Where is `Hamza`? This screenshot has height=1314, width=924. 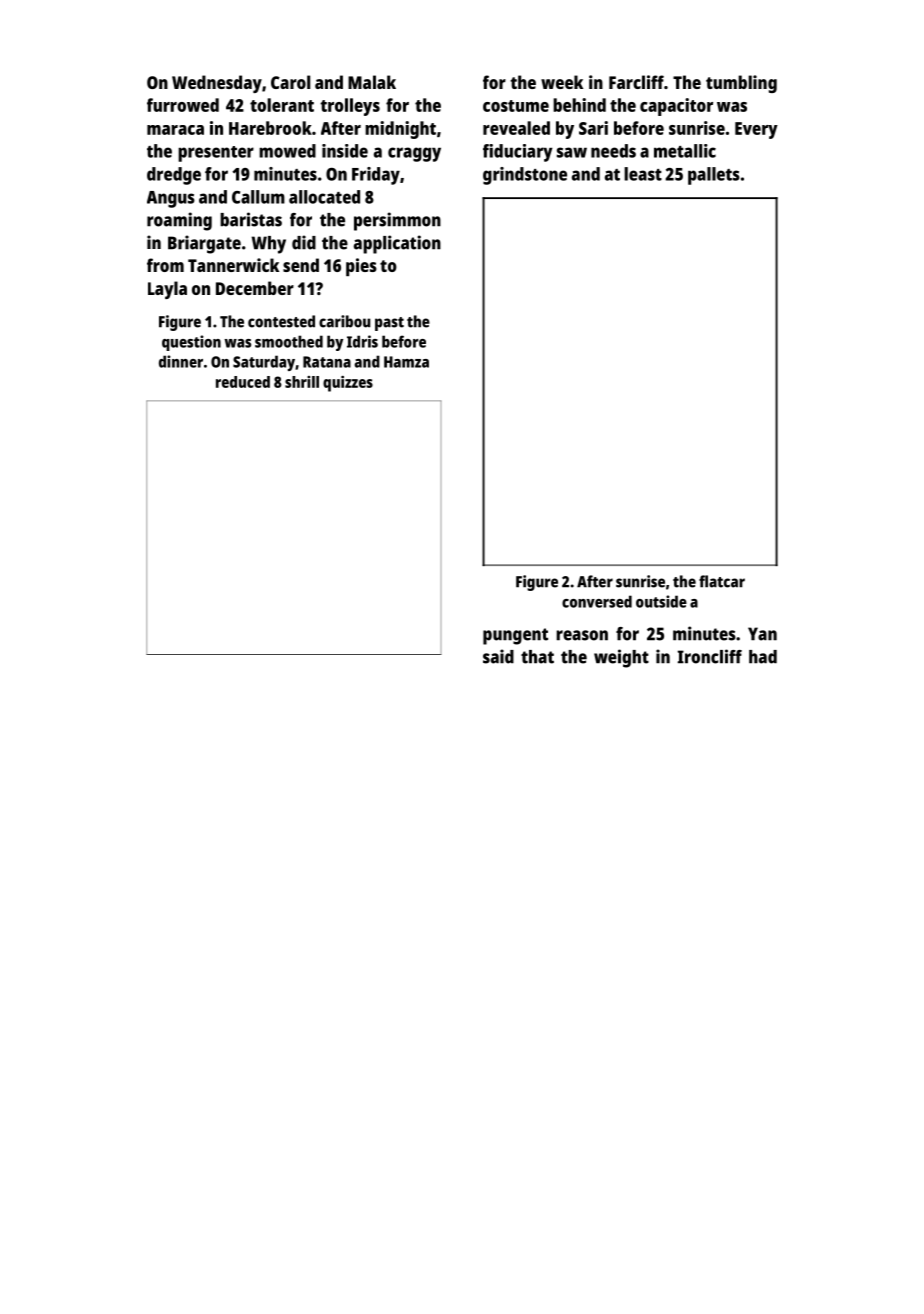 Hamza is located at coordinates (406, 362).
